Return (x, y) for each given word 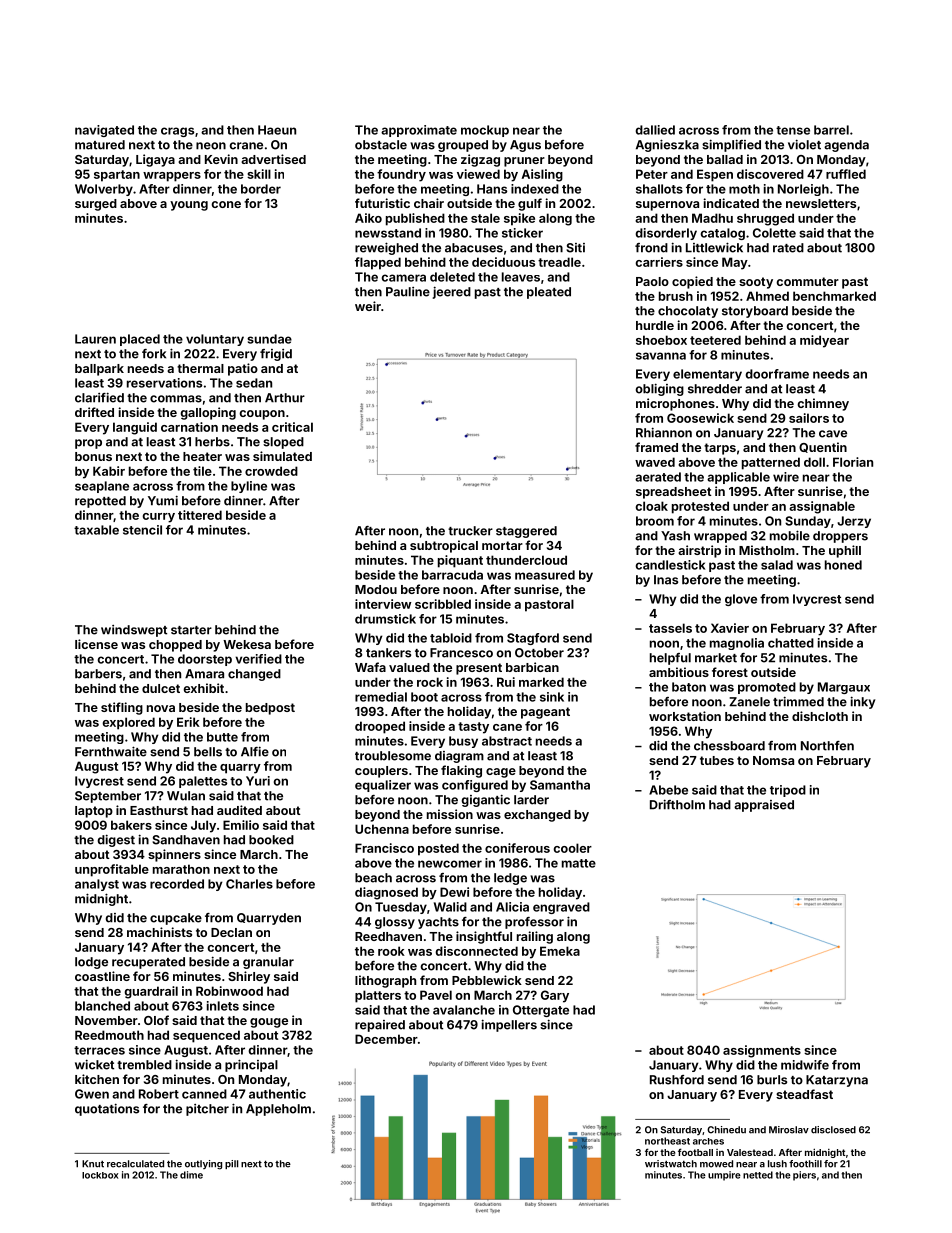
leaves (521, 277)
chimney (823, 404)
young (189, 206)
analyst (97, 885)
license (96, 644)
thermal (200, 368)
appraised (764, 806)
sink (552, 697)
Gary (555, 996)
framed (656, 447)
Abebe (668, 790)
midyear (824, 341)
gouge (269, 1023)
